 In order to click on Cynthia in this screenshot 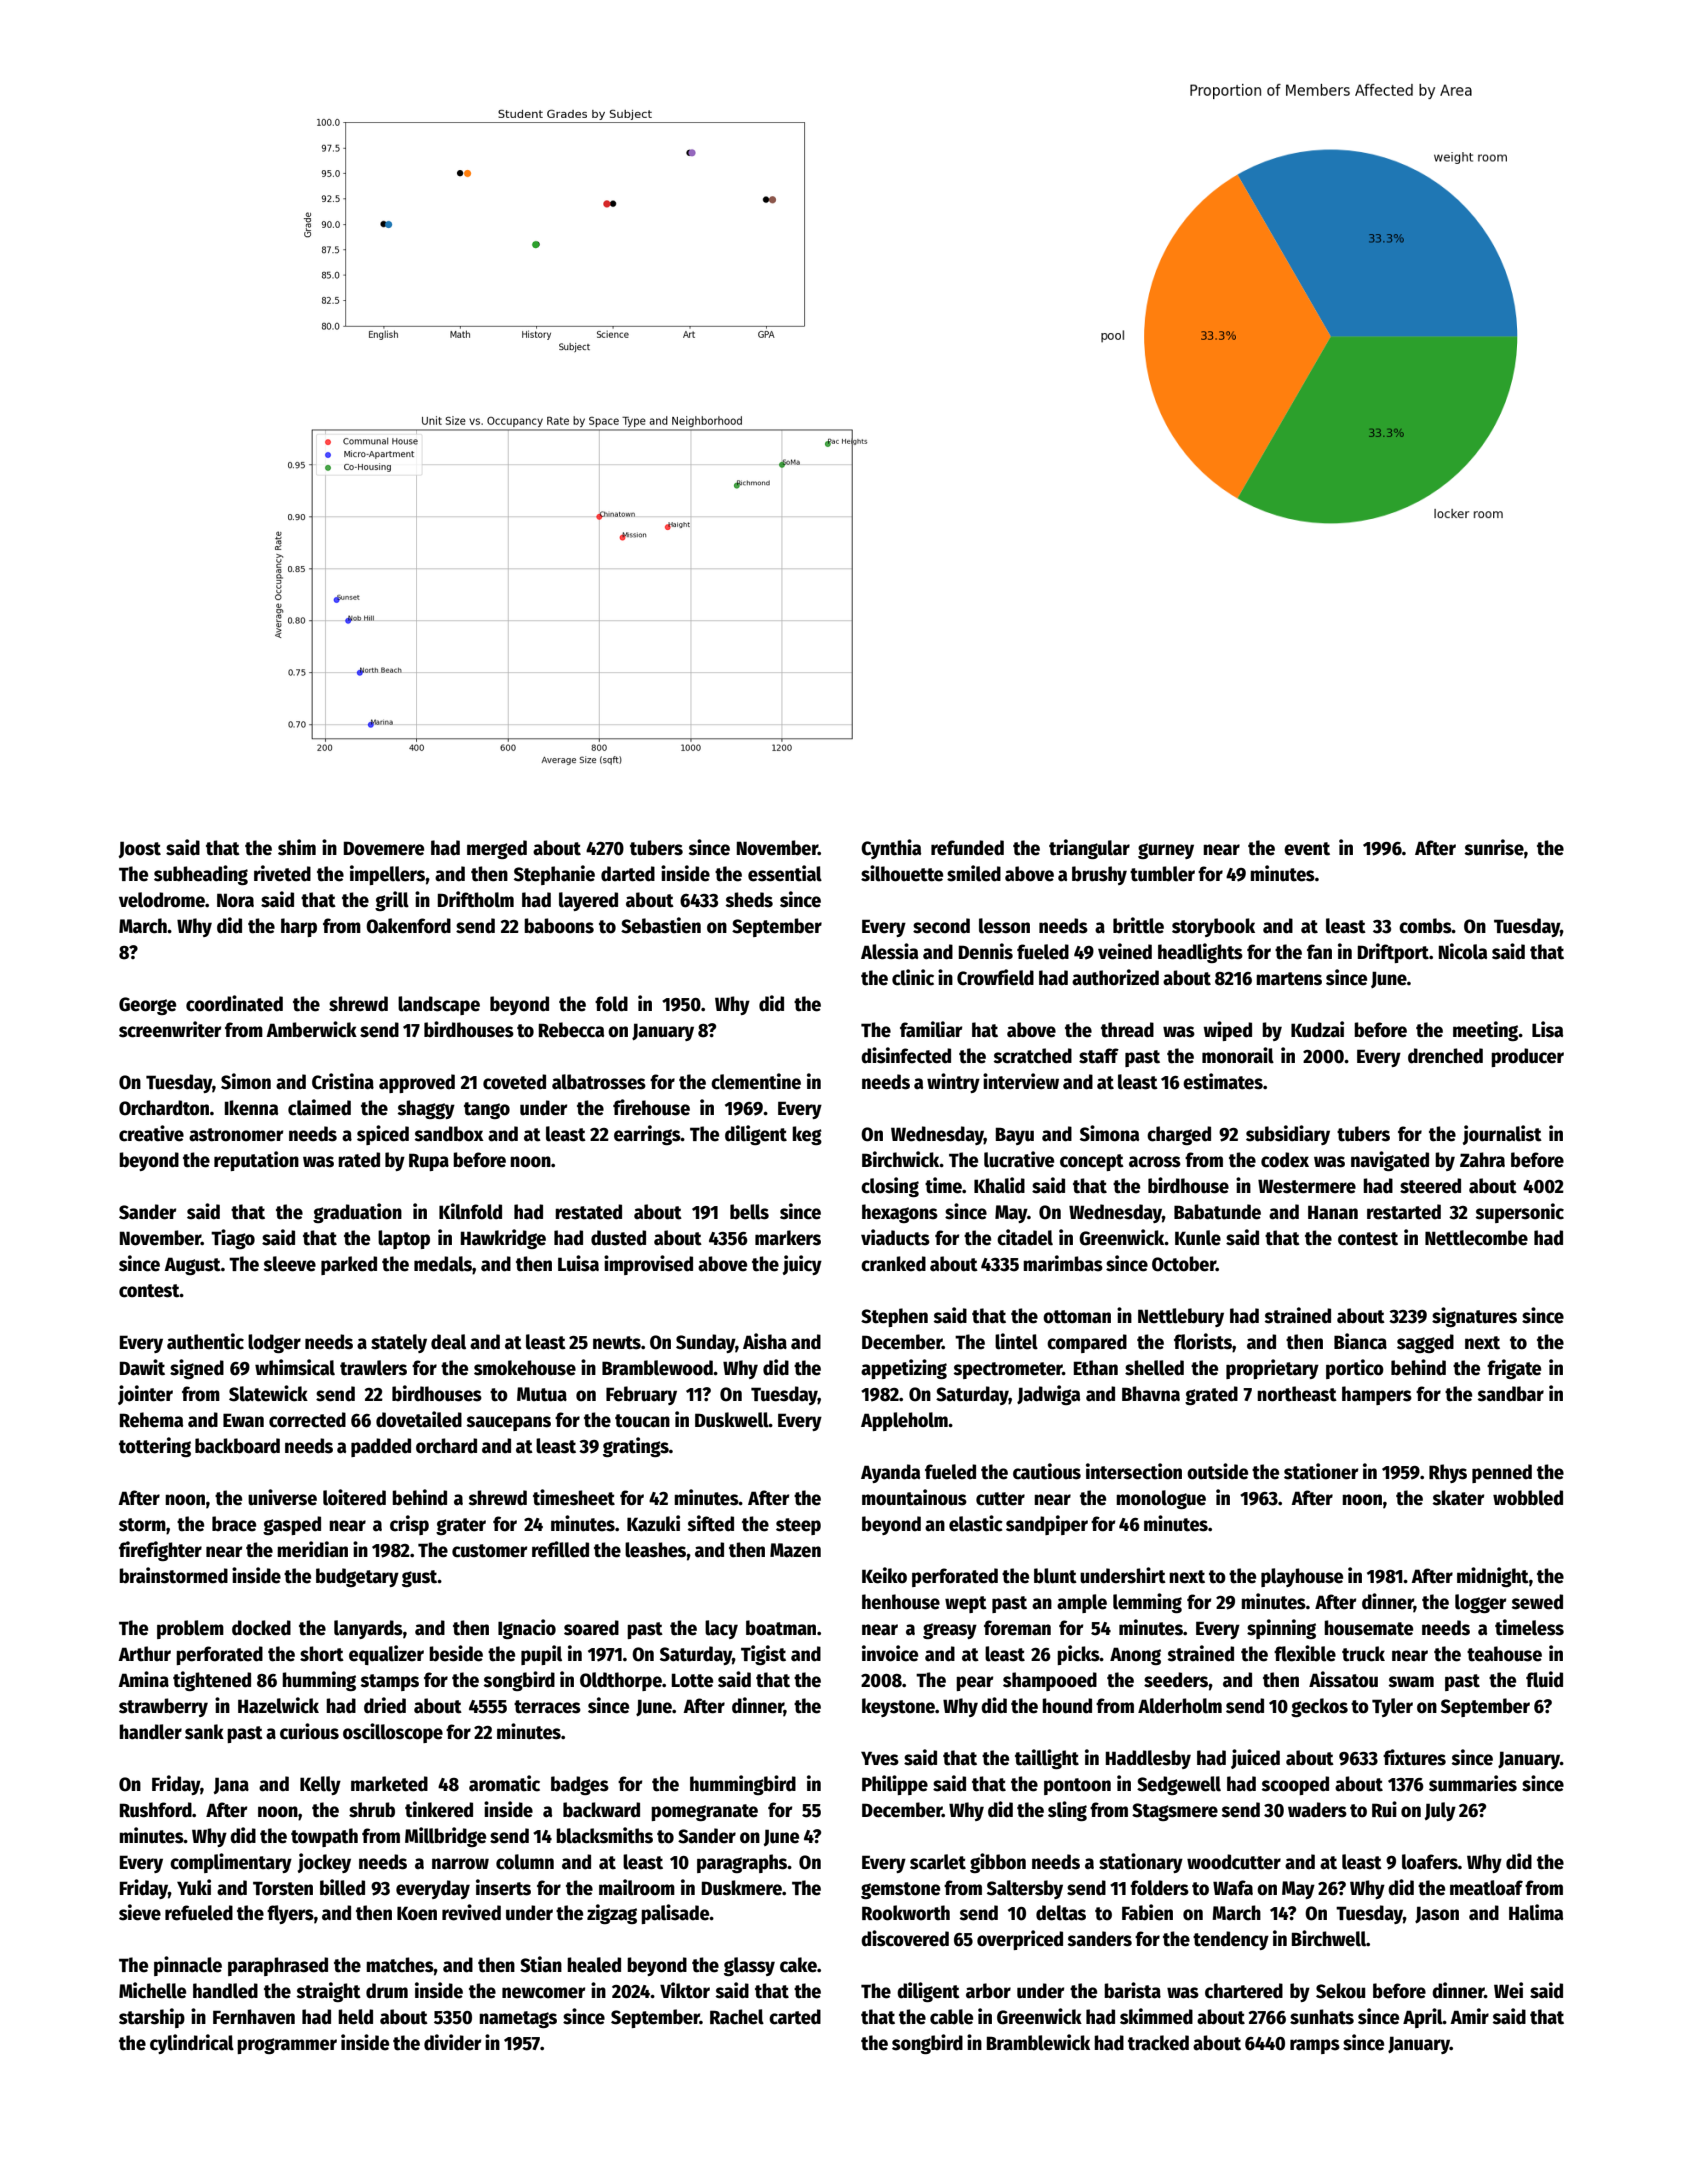, I will do `click(891, 849)`.
